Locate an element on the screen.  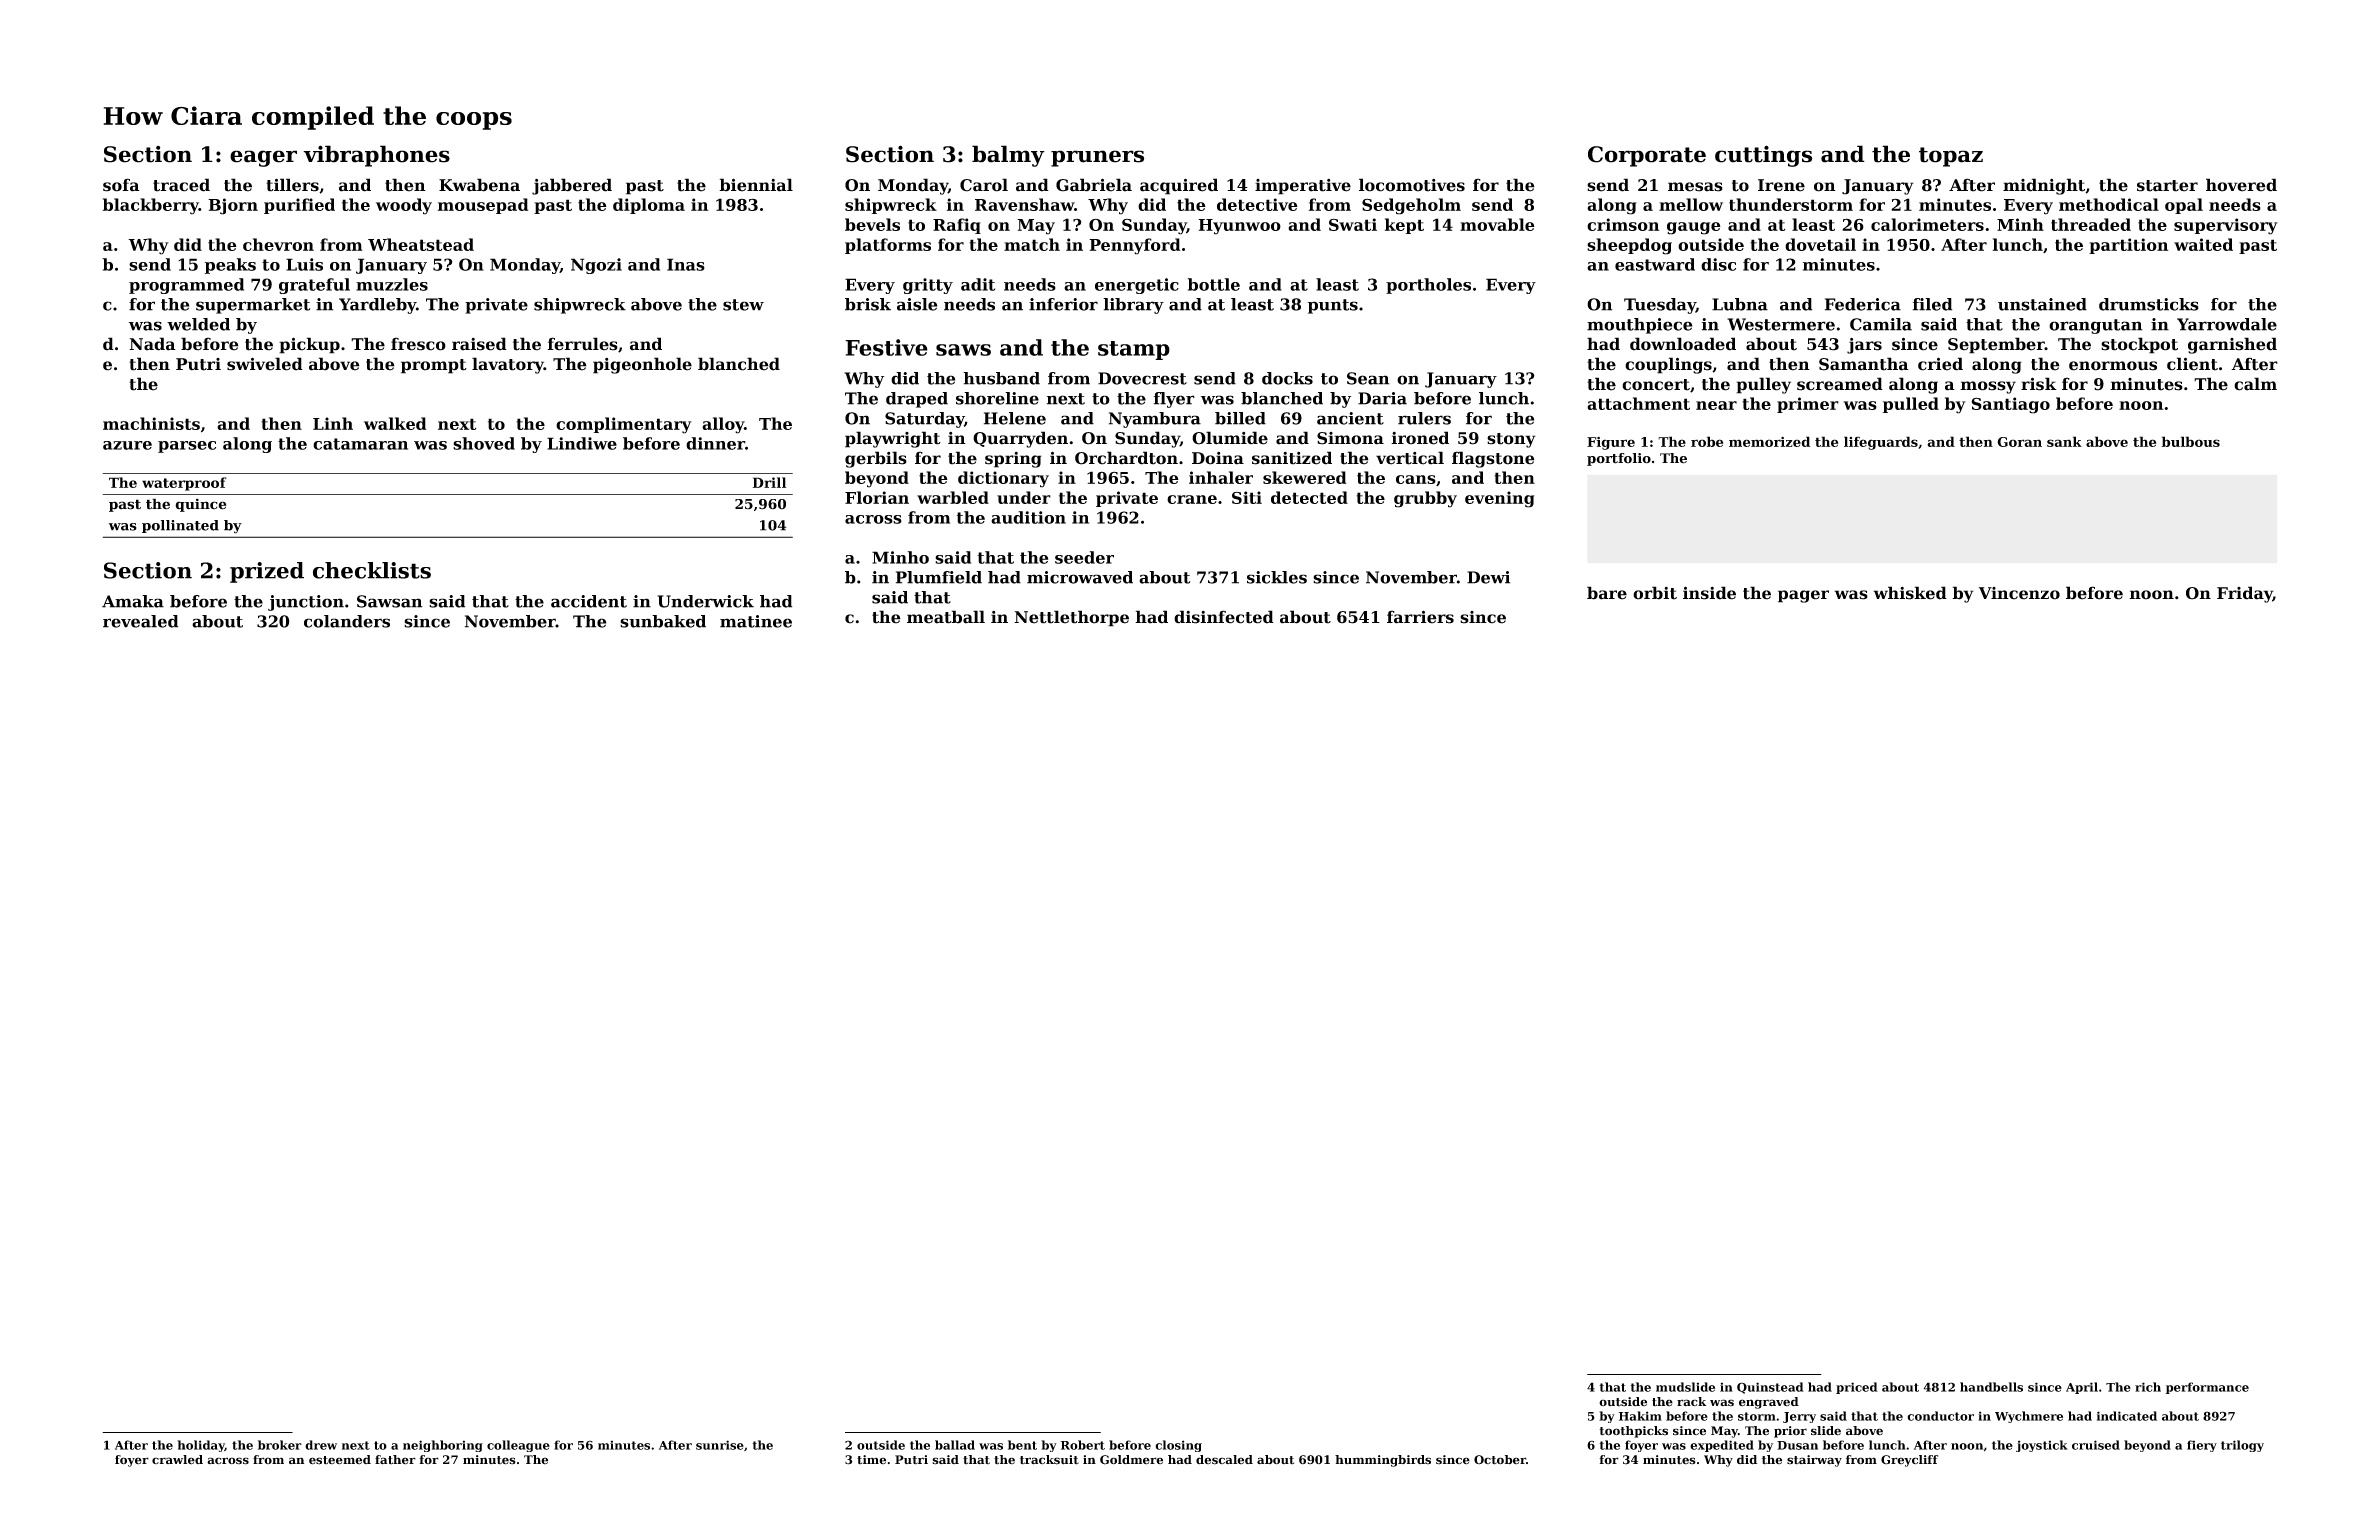
Greycliff is located at coordinates (1909, 1461).
